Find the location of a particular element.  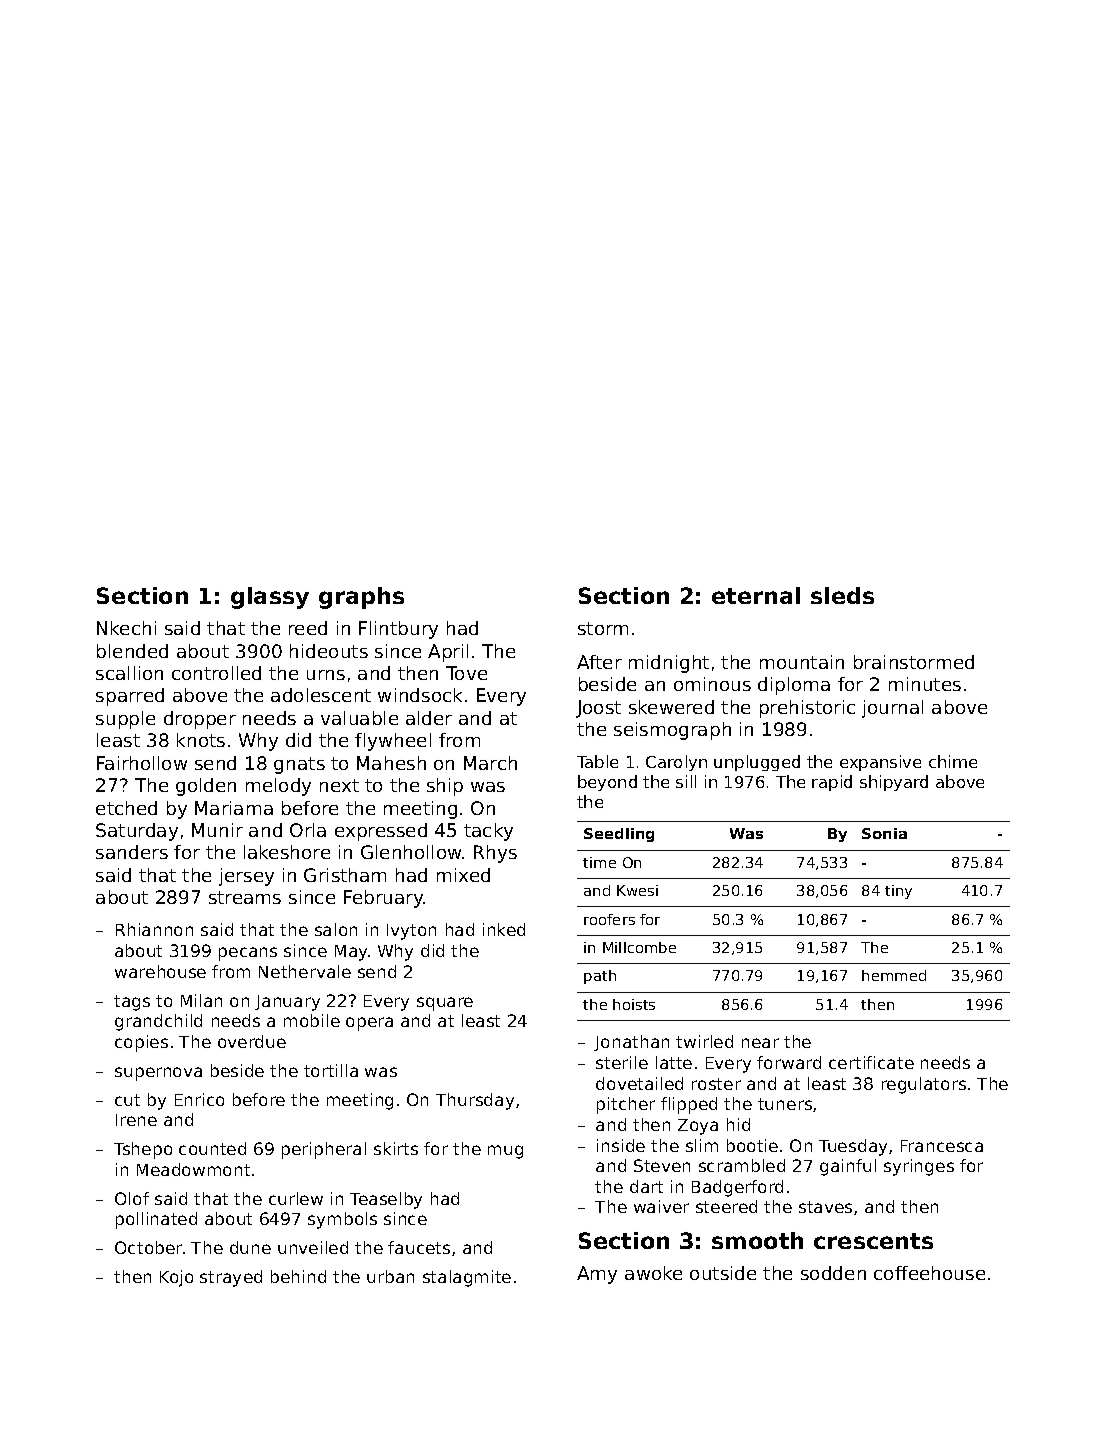

prehistoric is located at coordinates (807, 709).
